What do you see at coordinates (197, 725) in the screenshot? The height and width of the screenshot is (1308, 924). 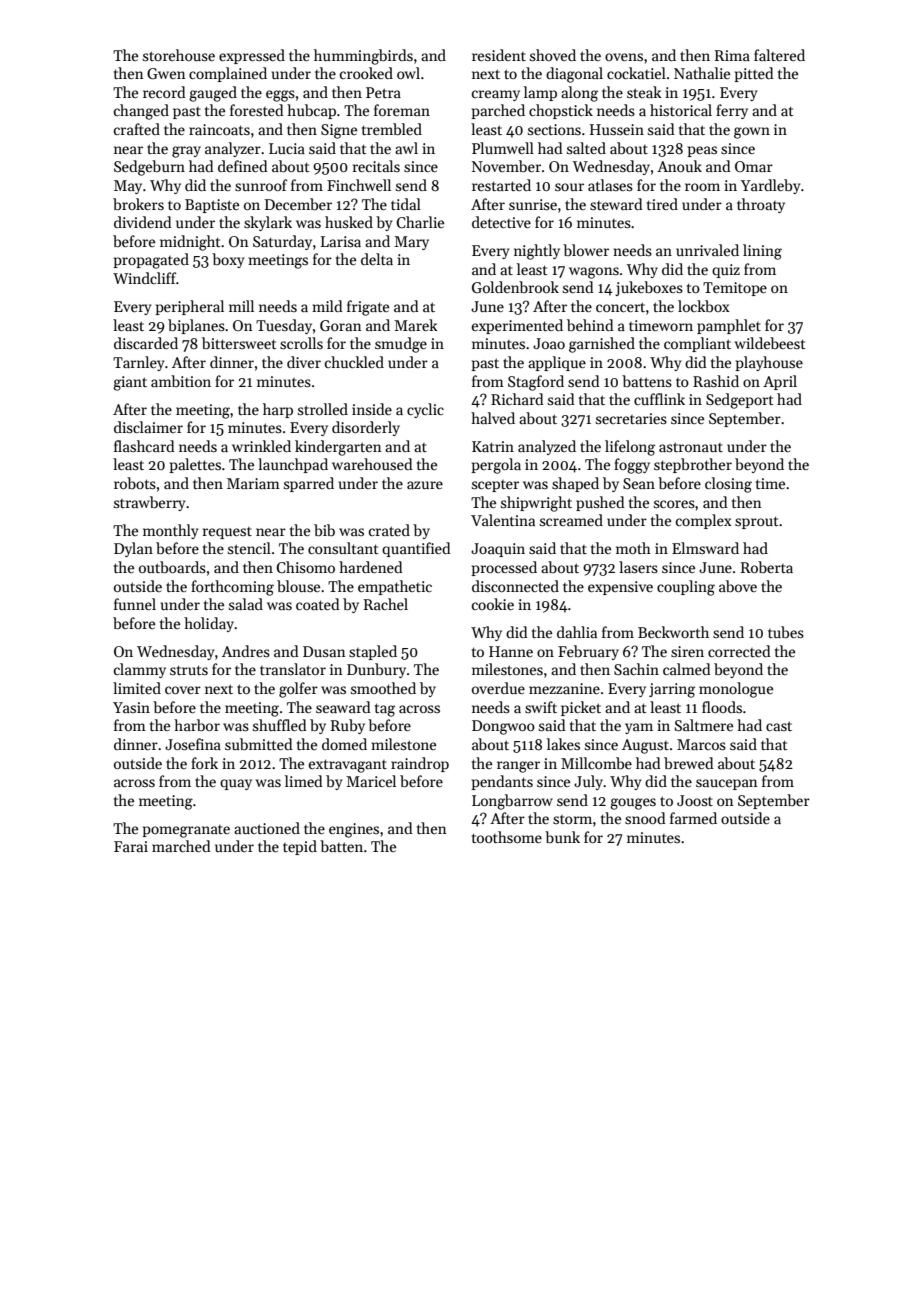 I see `harbor` at bounding box center [197, 725].
